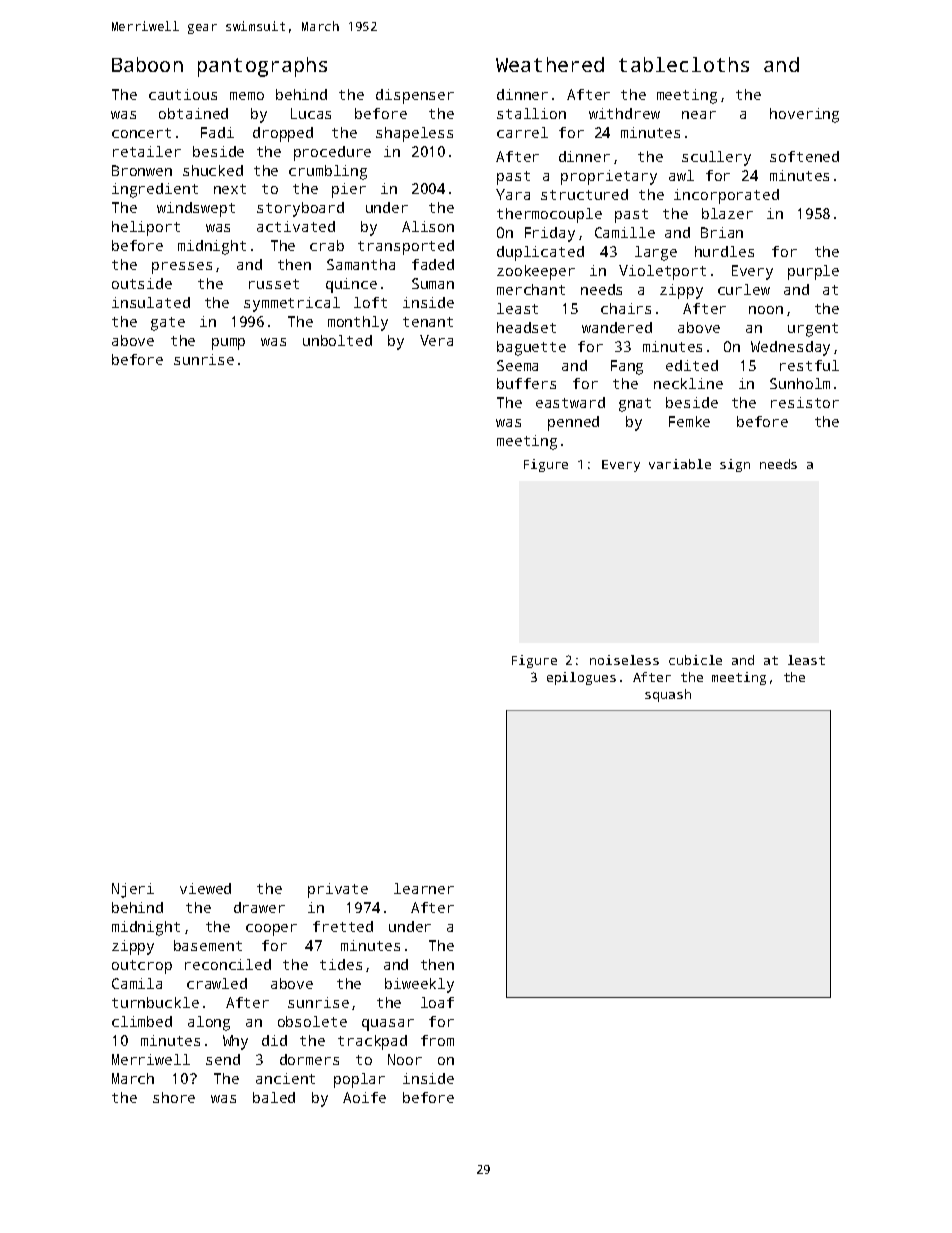 This page has width=952, height=1233. Describe the element at coordinates (147, 64) in the page. I see `Baboon` at that location.
